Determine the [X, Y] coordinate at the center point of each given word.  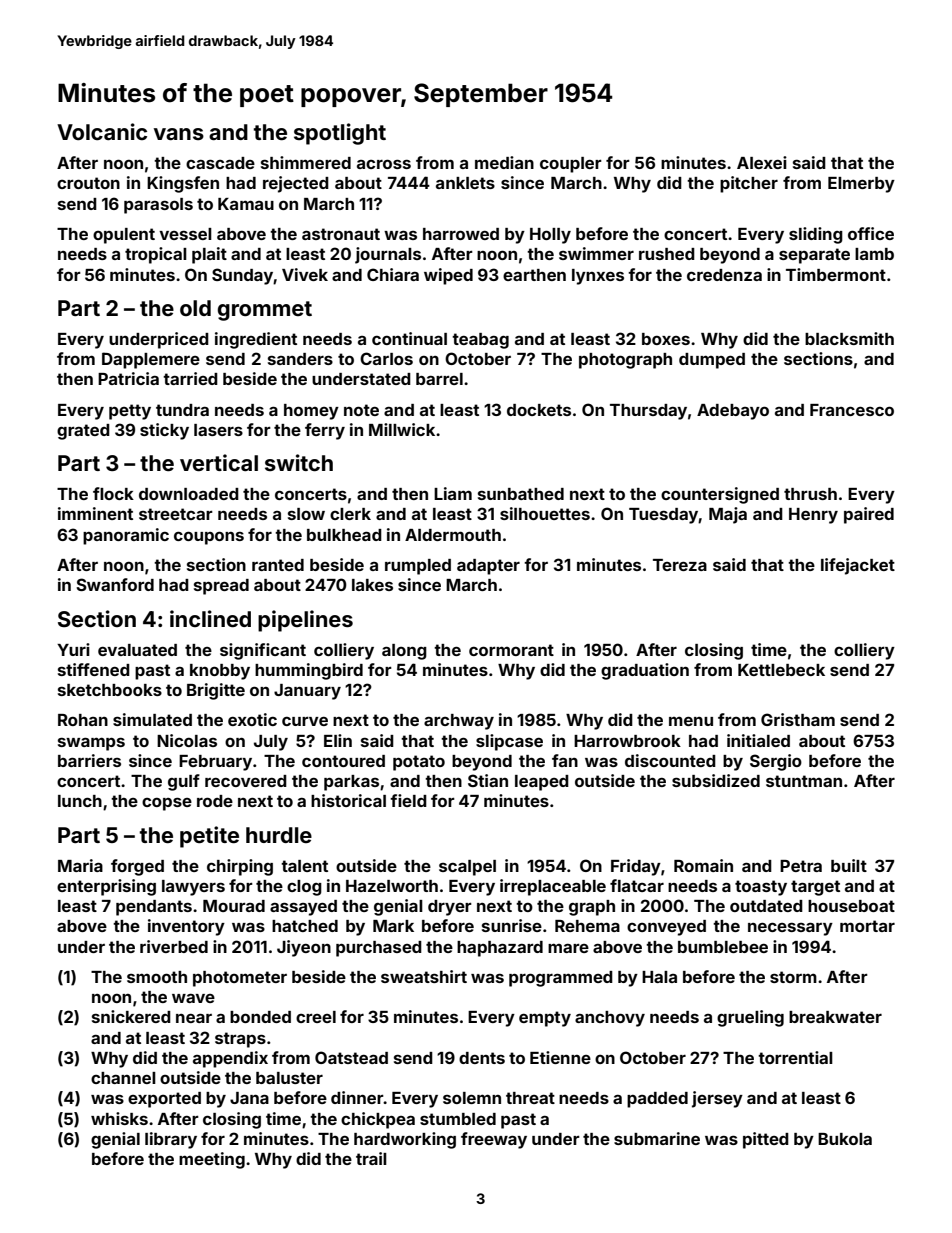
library [171, 1140]
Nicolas [187, 740]
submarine [657, 1138]
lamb [874, 254]
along [404, 652]
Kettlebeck [781, 670]
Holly [550, 236]
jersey [717, 1099]
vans [179, 134]
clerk [350, 514]
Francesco [852, 410]
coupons [209, 538]
